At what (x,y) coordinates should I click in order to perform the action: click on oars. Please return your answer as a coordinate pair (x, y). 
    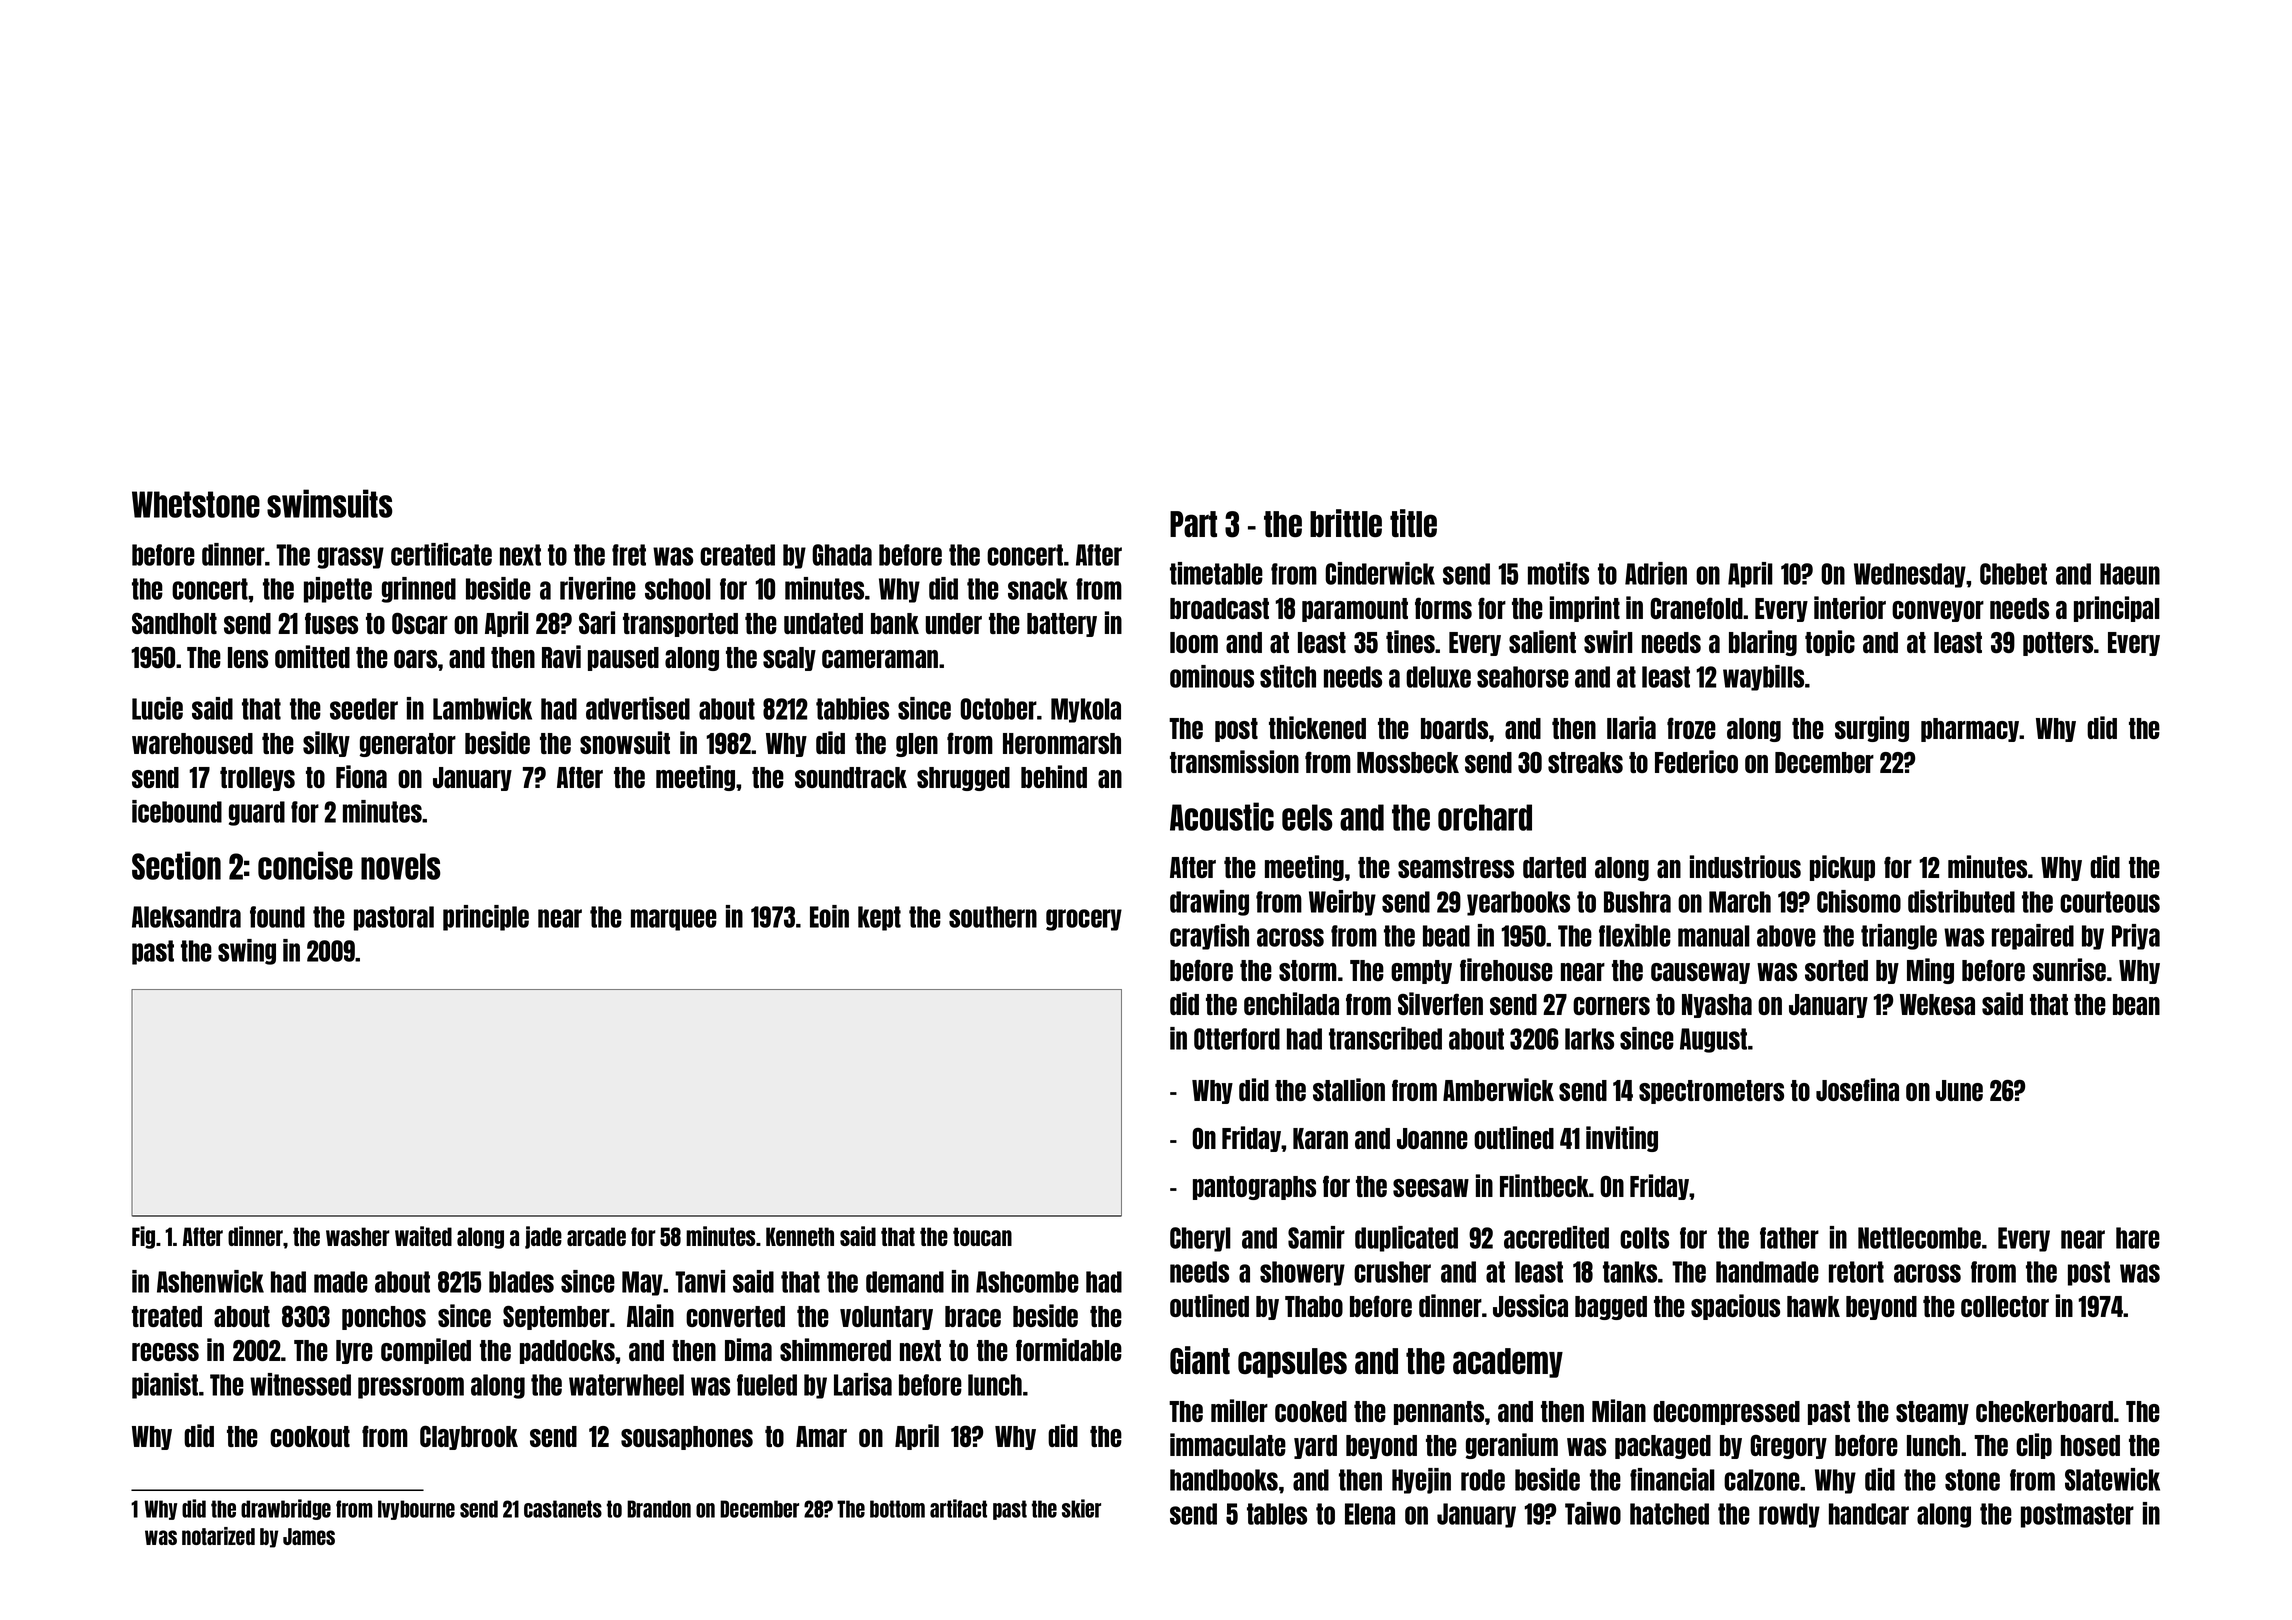
    Looking at the image, I should click on (415, 659).
